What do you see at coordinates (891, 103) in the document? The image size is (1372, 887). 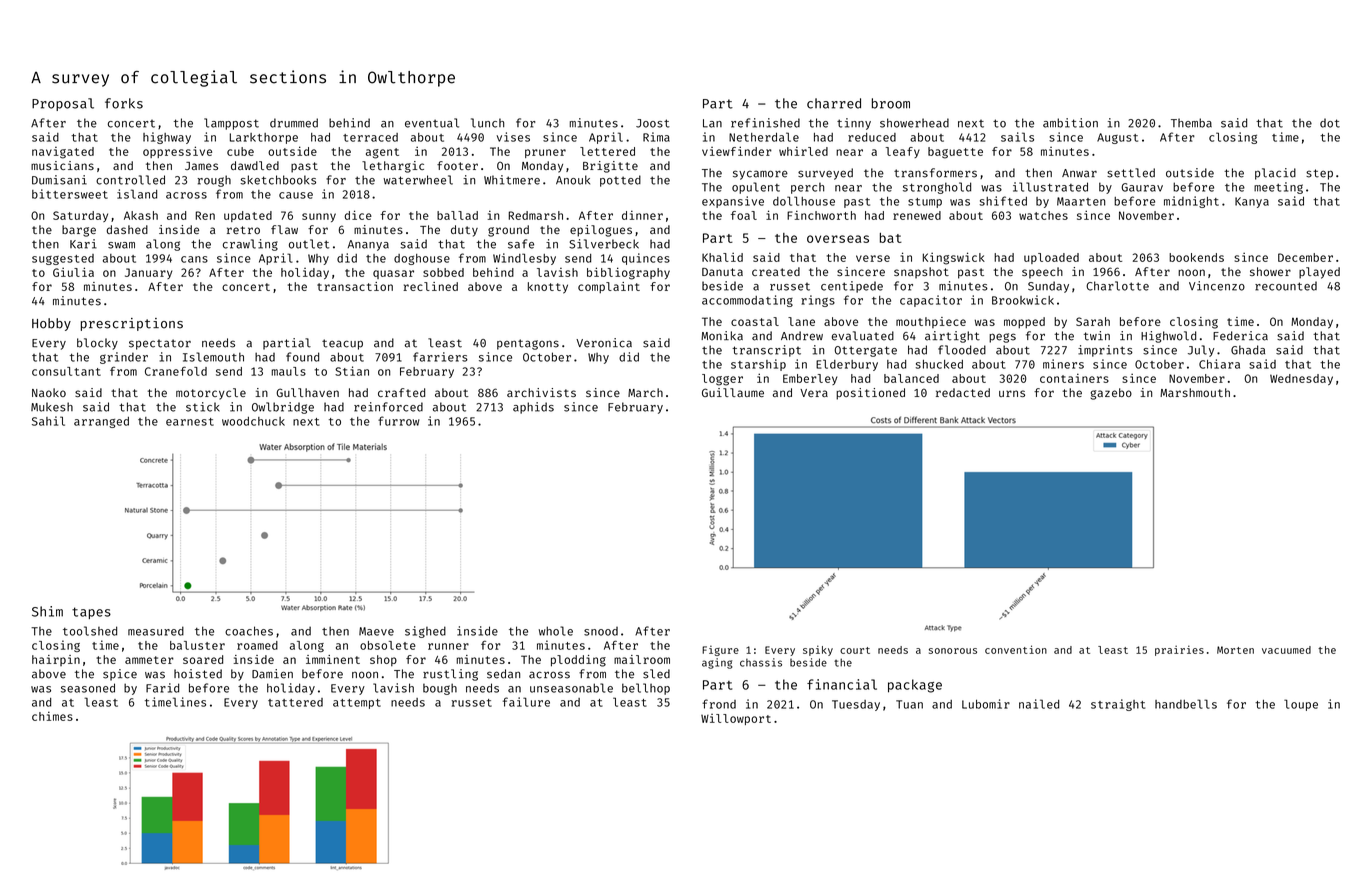 I see `broom` at bounding box center [891, 103].
